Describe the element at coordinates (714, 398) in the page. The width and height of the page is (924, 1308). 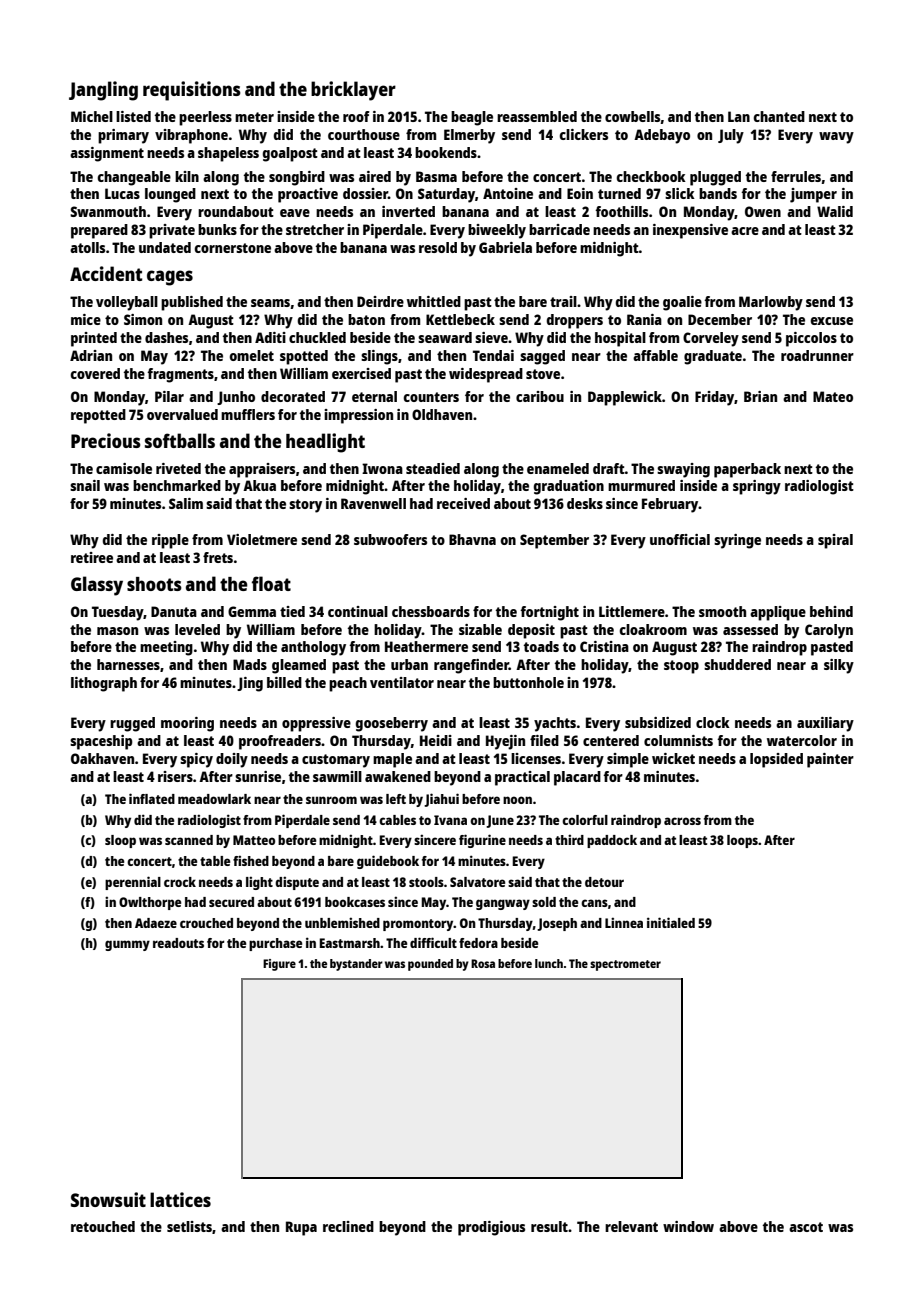
I see `Friday` at that location.
